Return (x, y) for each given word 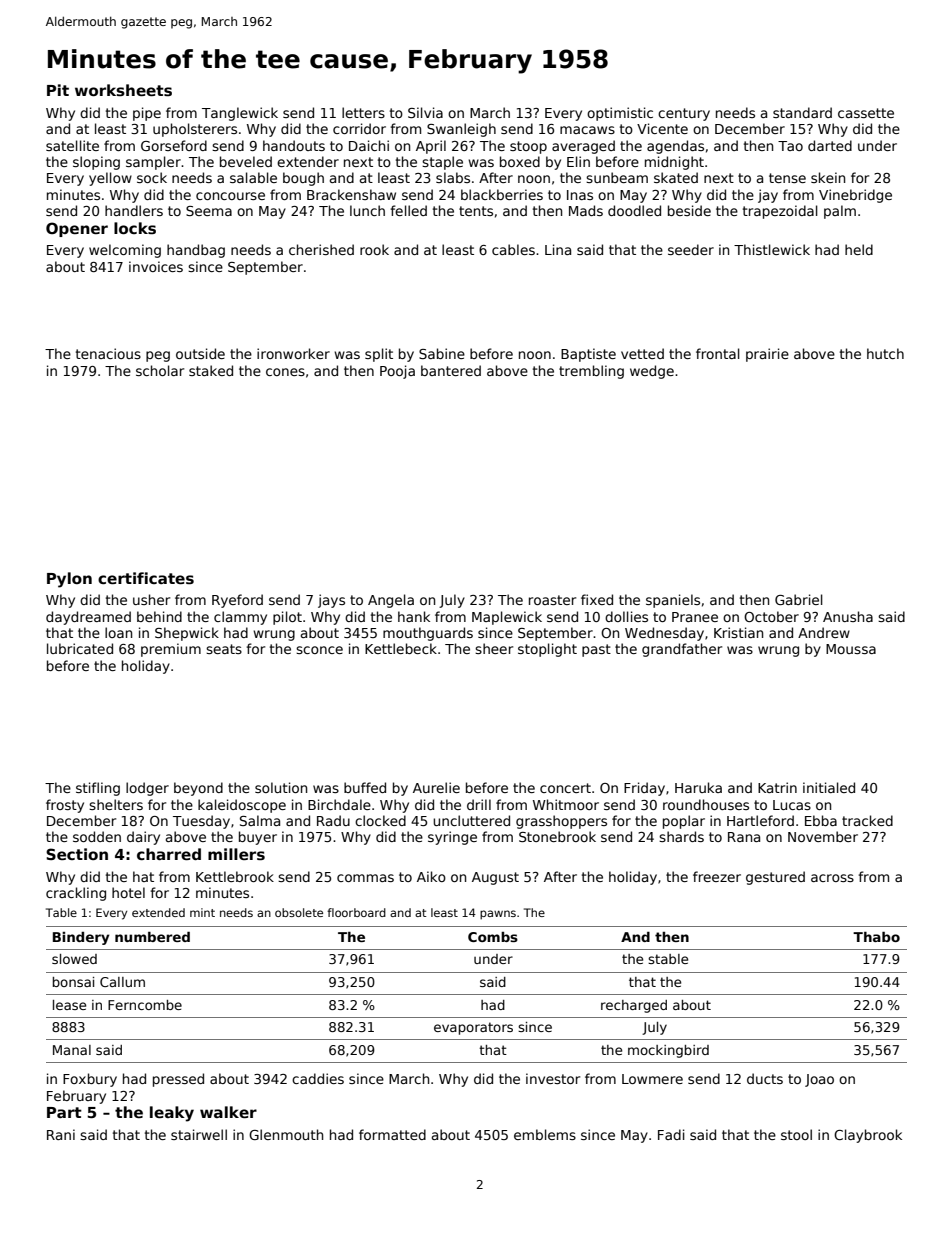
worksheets (123, 90)
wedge (652, 372)
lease (69, 1005)
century (684, 114)
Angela (391, 601)
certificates (146, 578)
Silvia (425, 112)
